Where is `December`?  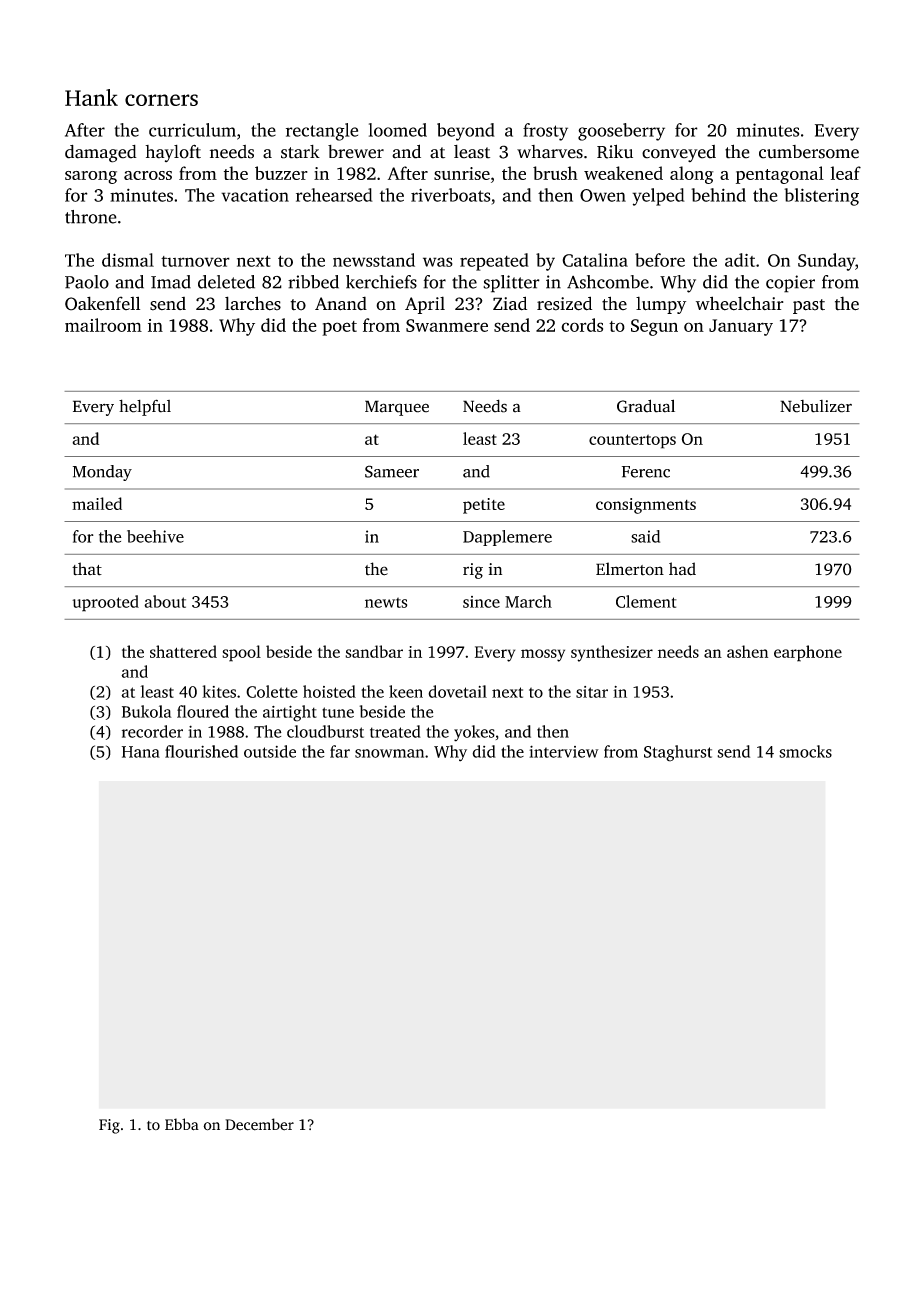 December is located at coordinates (259, 1124).
